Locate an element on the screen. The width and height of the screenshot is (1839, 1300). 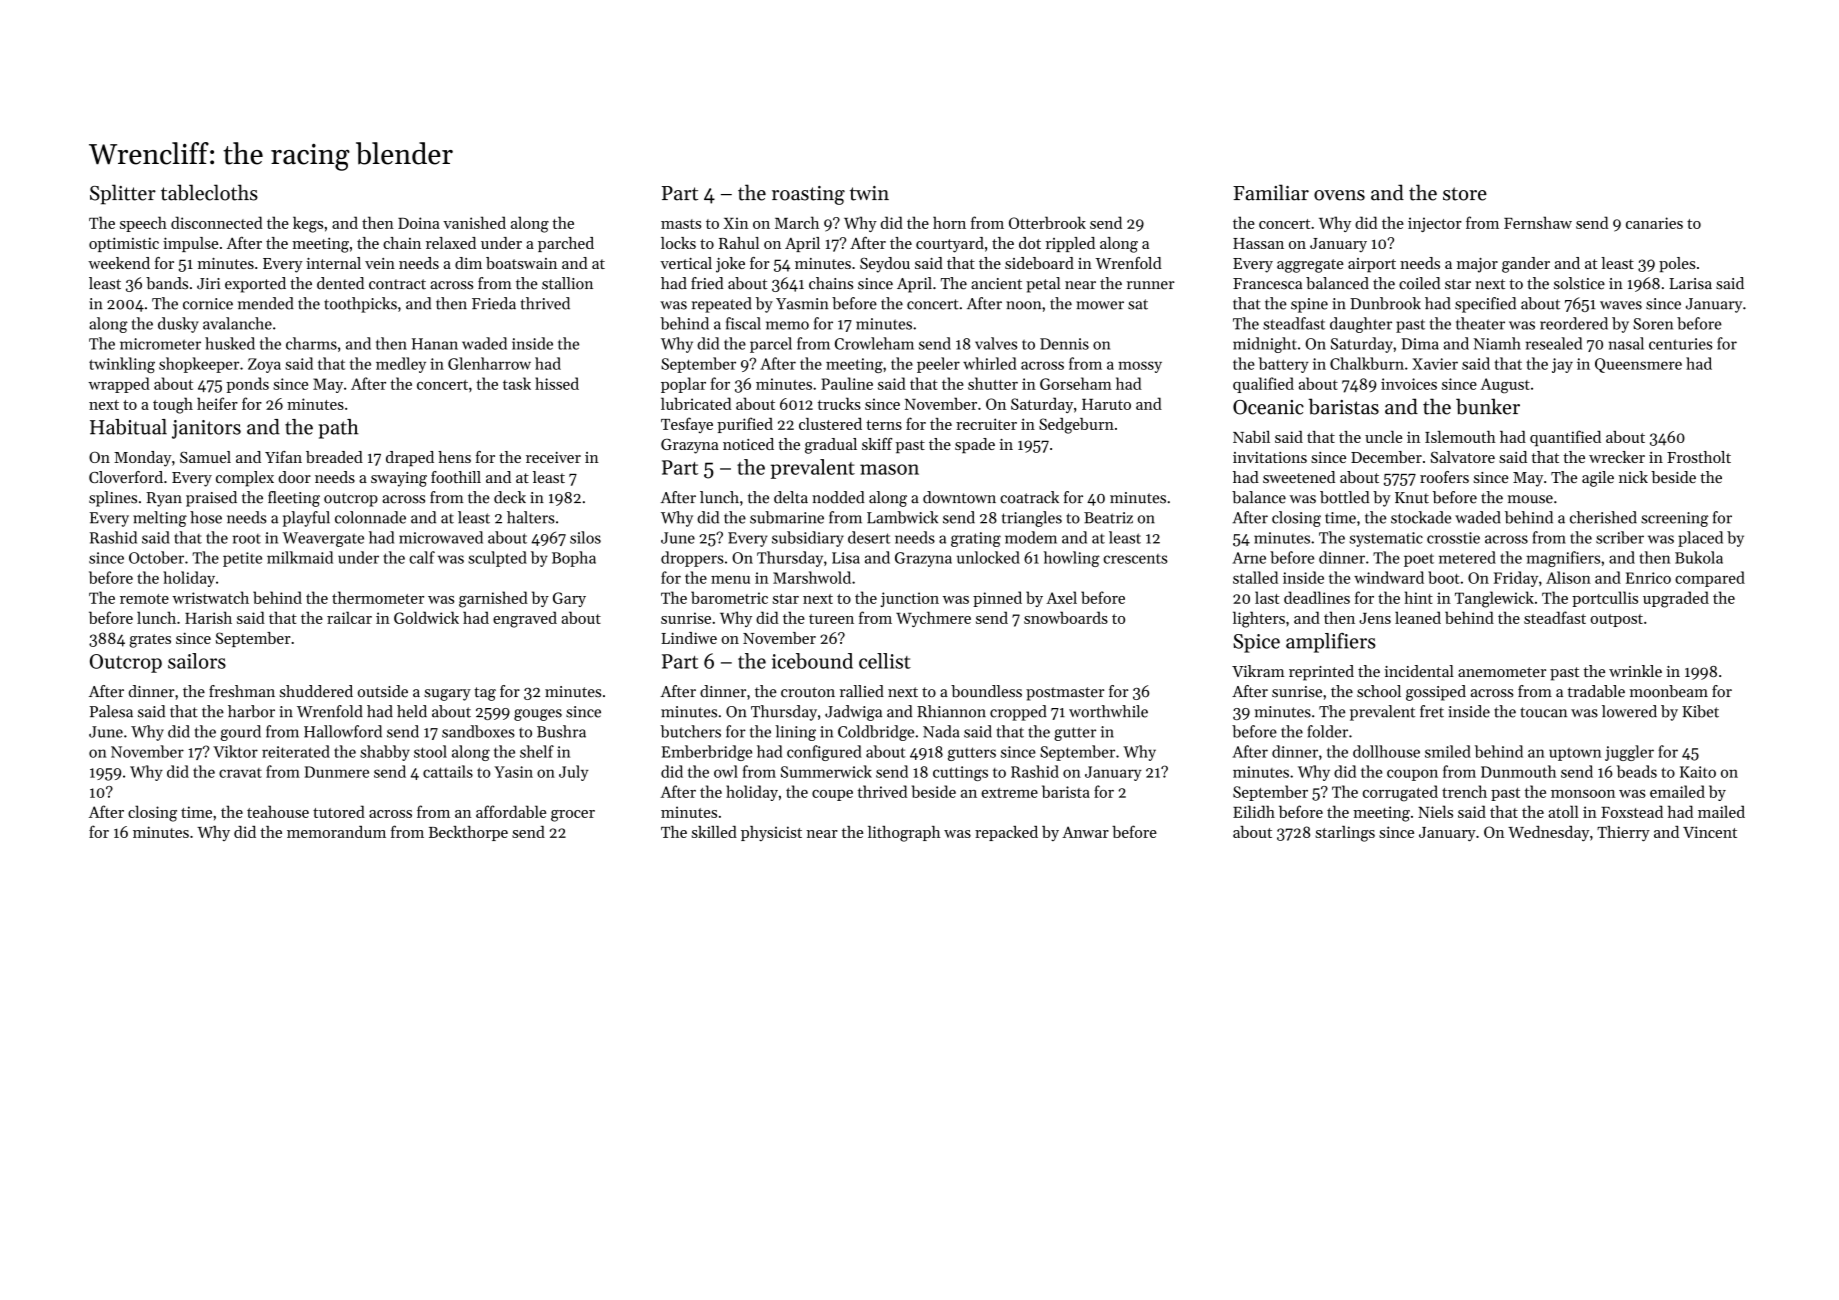
midnight is located at coordinates (1265, 345).
